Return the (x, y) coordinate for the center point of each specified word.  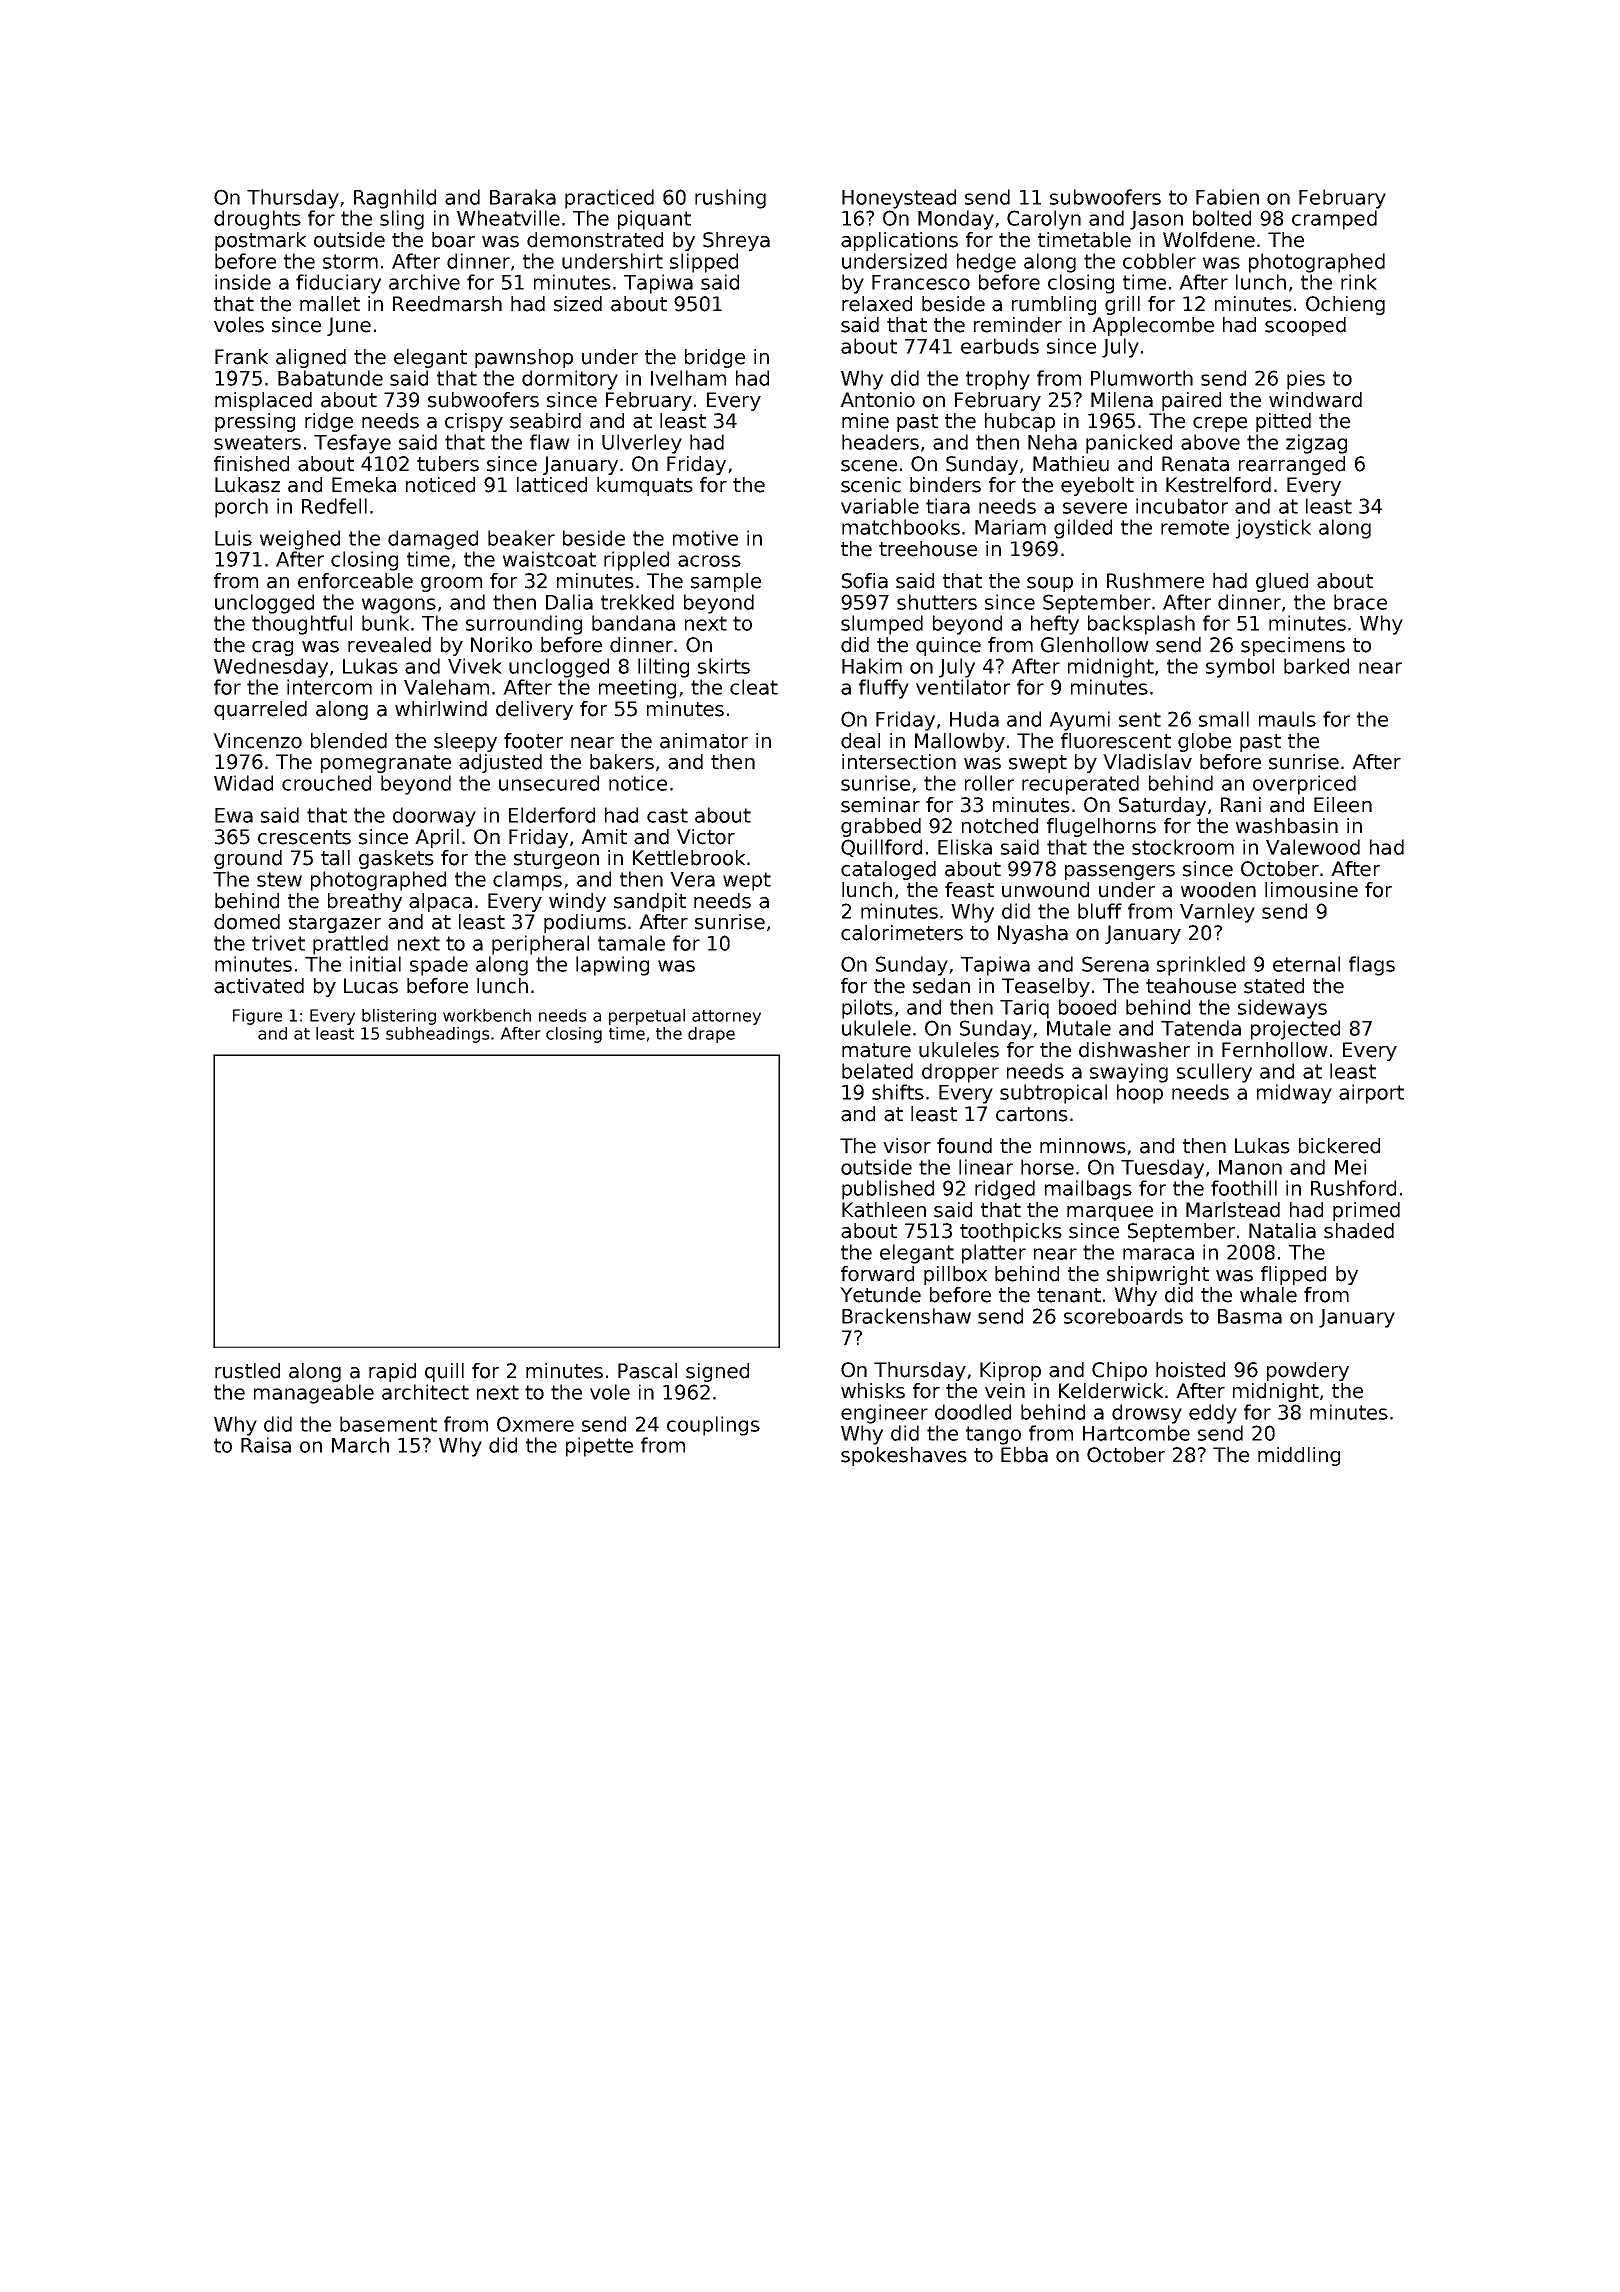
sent (1140, 719)
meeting (637, 689)
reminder (1018, 325)
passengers (1120, 872)
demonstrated (595, 240)
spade (439, 966)
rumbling (1054, 305)
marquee (1110, 1213)
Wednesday (271, 668)
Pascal (647, 1371)
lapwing (612, 966)
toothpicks (1011, 1232)
